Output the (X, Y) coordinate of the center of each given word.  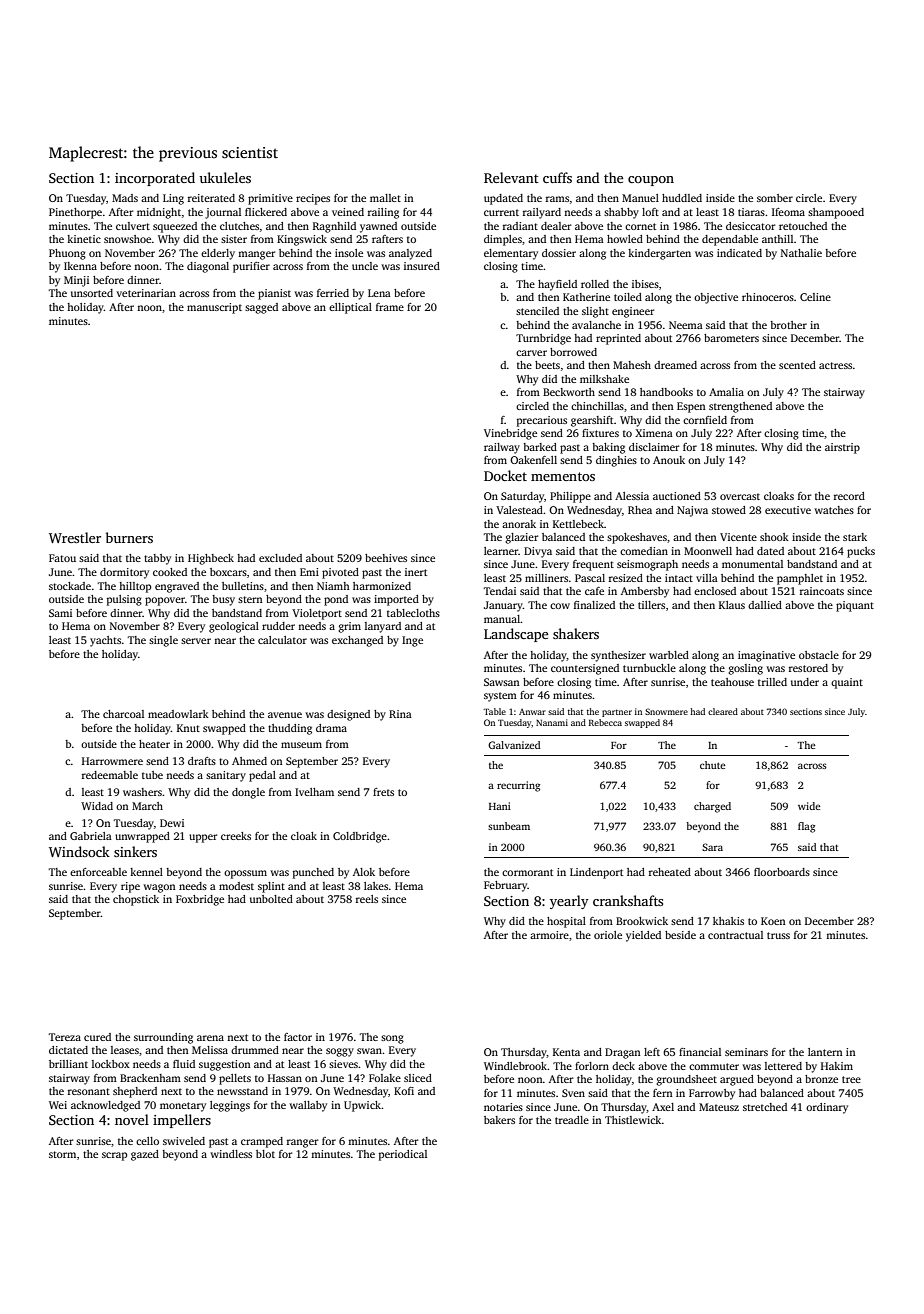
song (392, 1039)
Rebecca (605, 722)
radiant (520, 226)
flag (806, 827)
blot (265, 1154)
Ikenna (80, 266)
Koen (773, 921)
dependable (730, 240)
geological (234, 627)
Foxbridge (200, 900)
